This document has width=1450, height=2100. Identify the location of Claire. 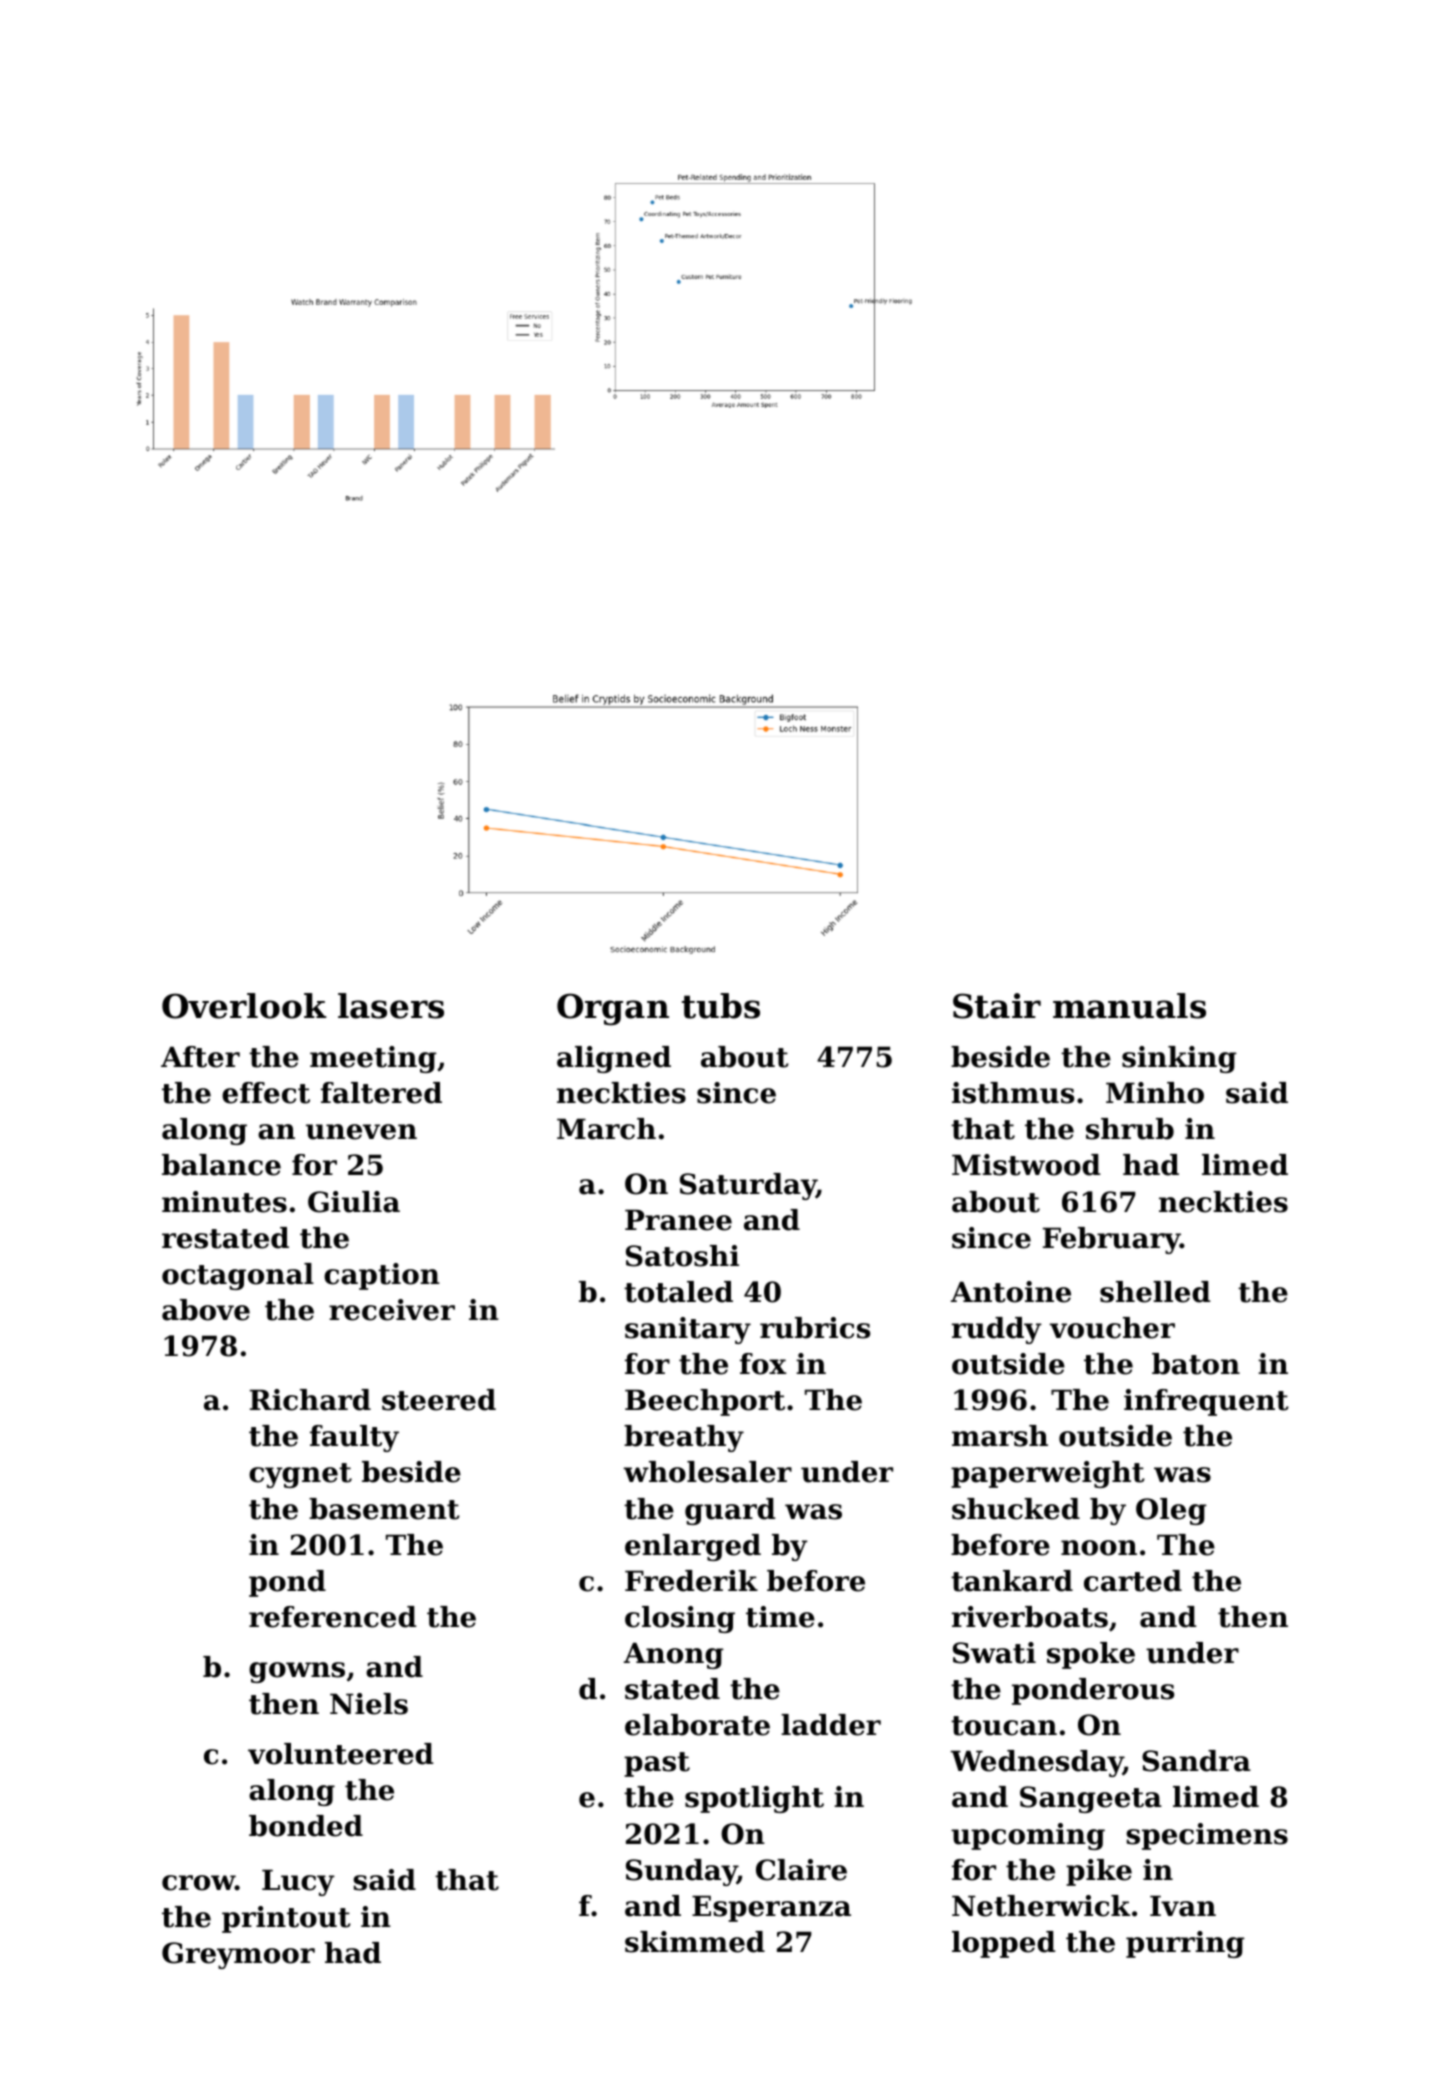
(801, 1870).
